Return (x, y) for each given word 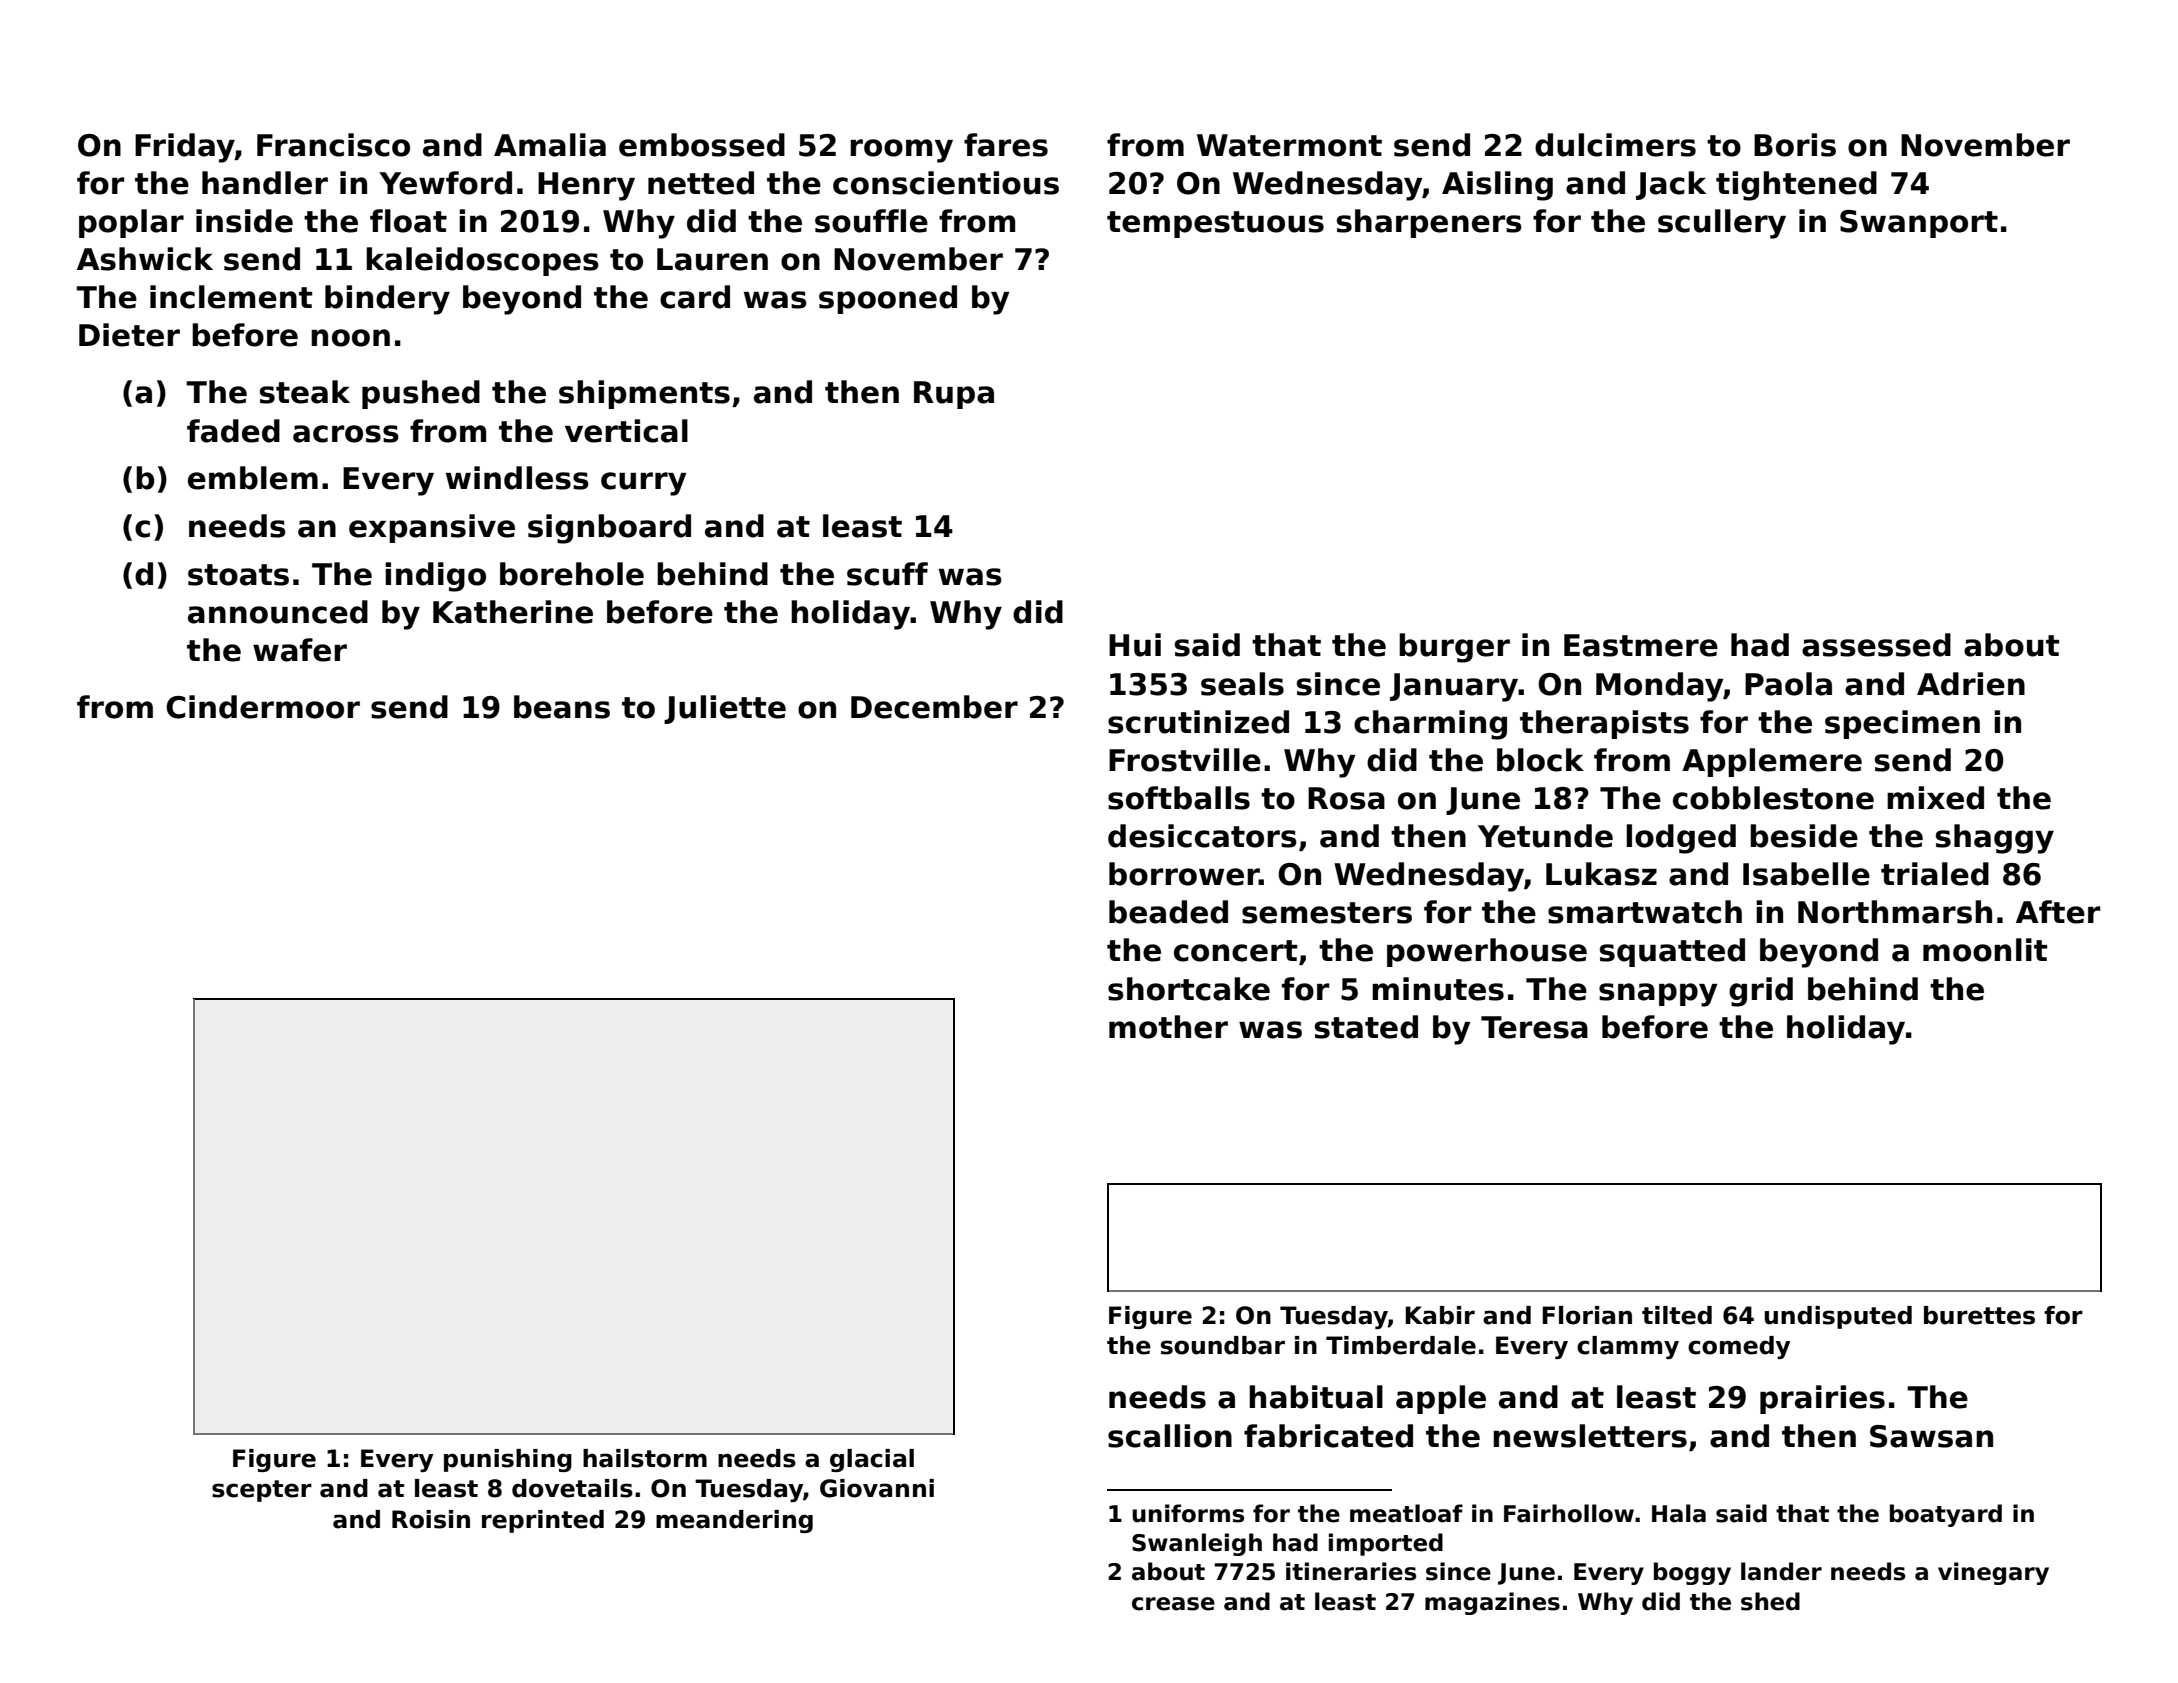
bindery (387, 300)
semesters (1327, 913)
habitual (1316, 1397)
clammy (1628, 1347)
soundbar (1223, 1345)
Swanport (1919, 224)
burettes (1979, 1315)
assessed (1876, 645)
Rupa (954, 395)
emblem (253, 478)
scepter (262, 1491)
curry (643, 484)
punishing (508, 1460)
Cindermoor (263, 707)
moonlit (1985, 950)
